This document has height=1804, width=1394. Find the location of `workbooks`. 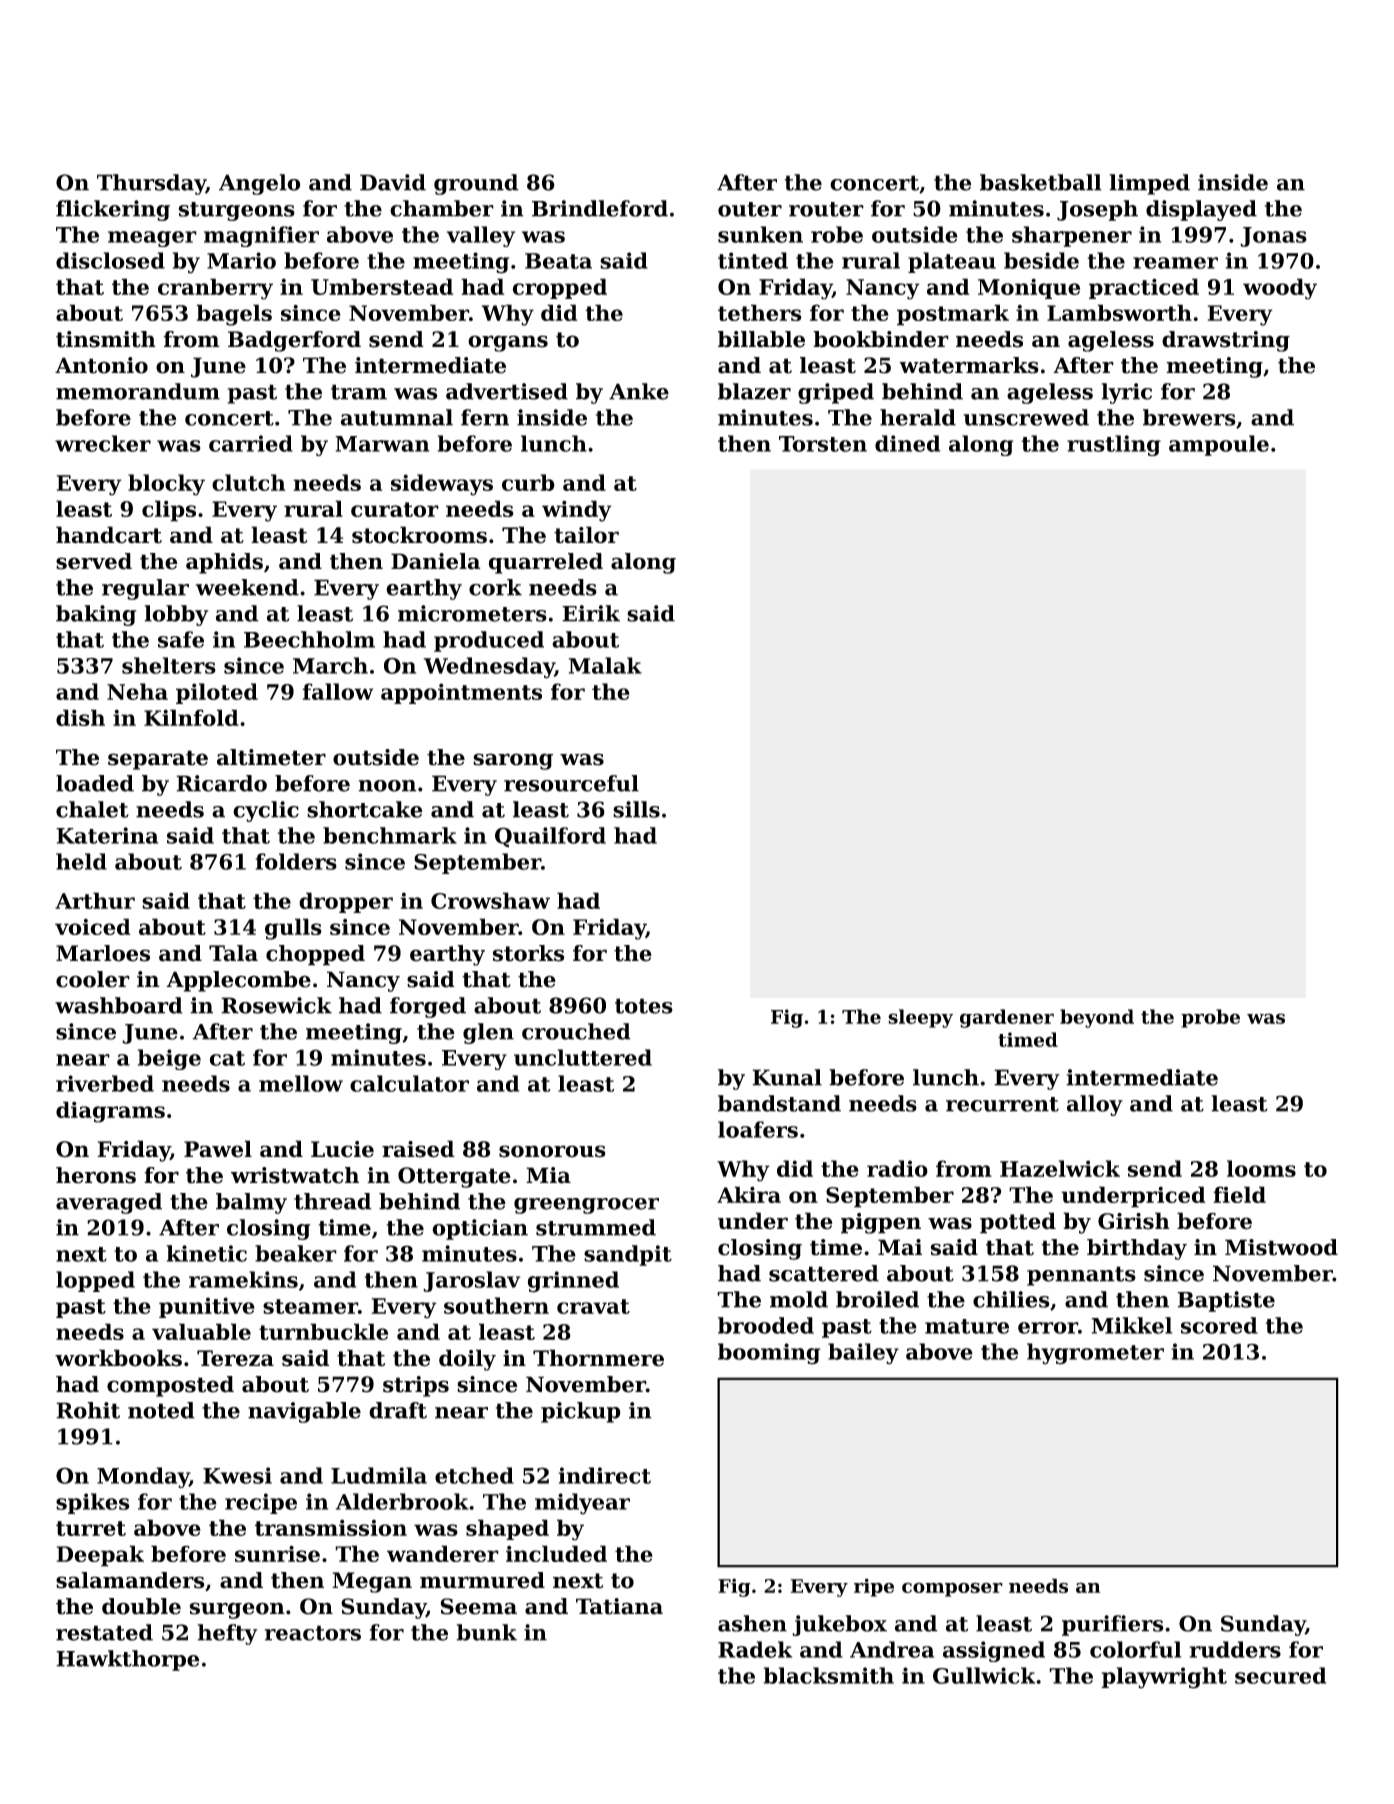

workbooks is located at coordinates (118, 1358).
